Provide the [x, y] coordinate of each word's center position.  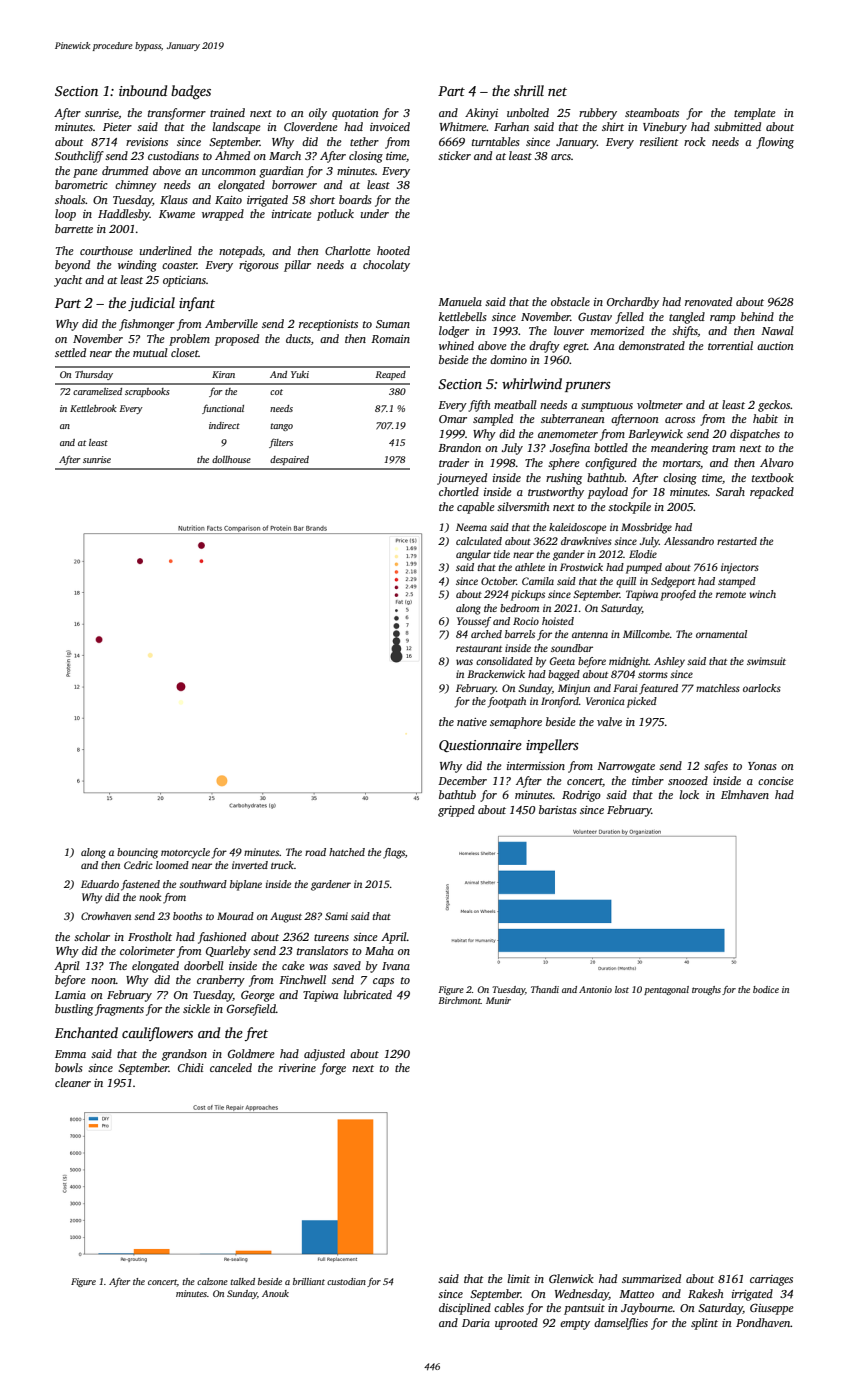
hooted [393, 250]
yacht [68, 281]
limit [519, 1278]
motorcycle [185, 853]
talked [242, 1281]
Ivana [396, 966]
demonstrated [652, 345]
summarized [651, 1278]
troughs [706, 990]
